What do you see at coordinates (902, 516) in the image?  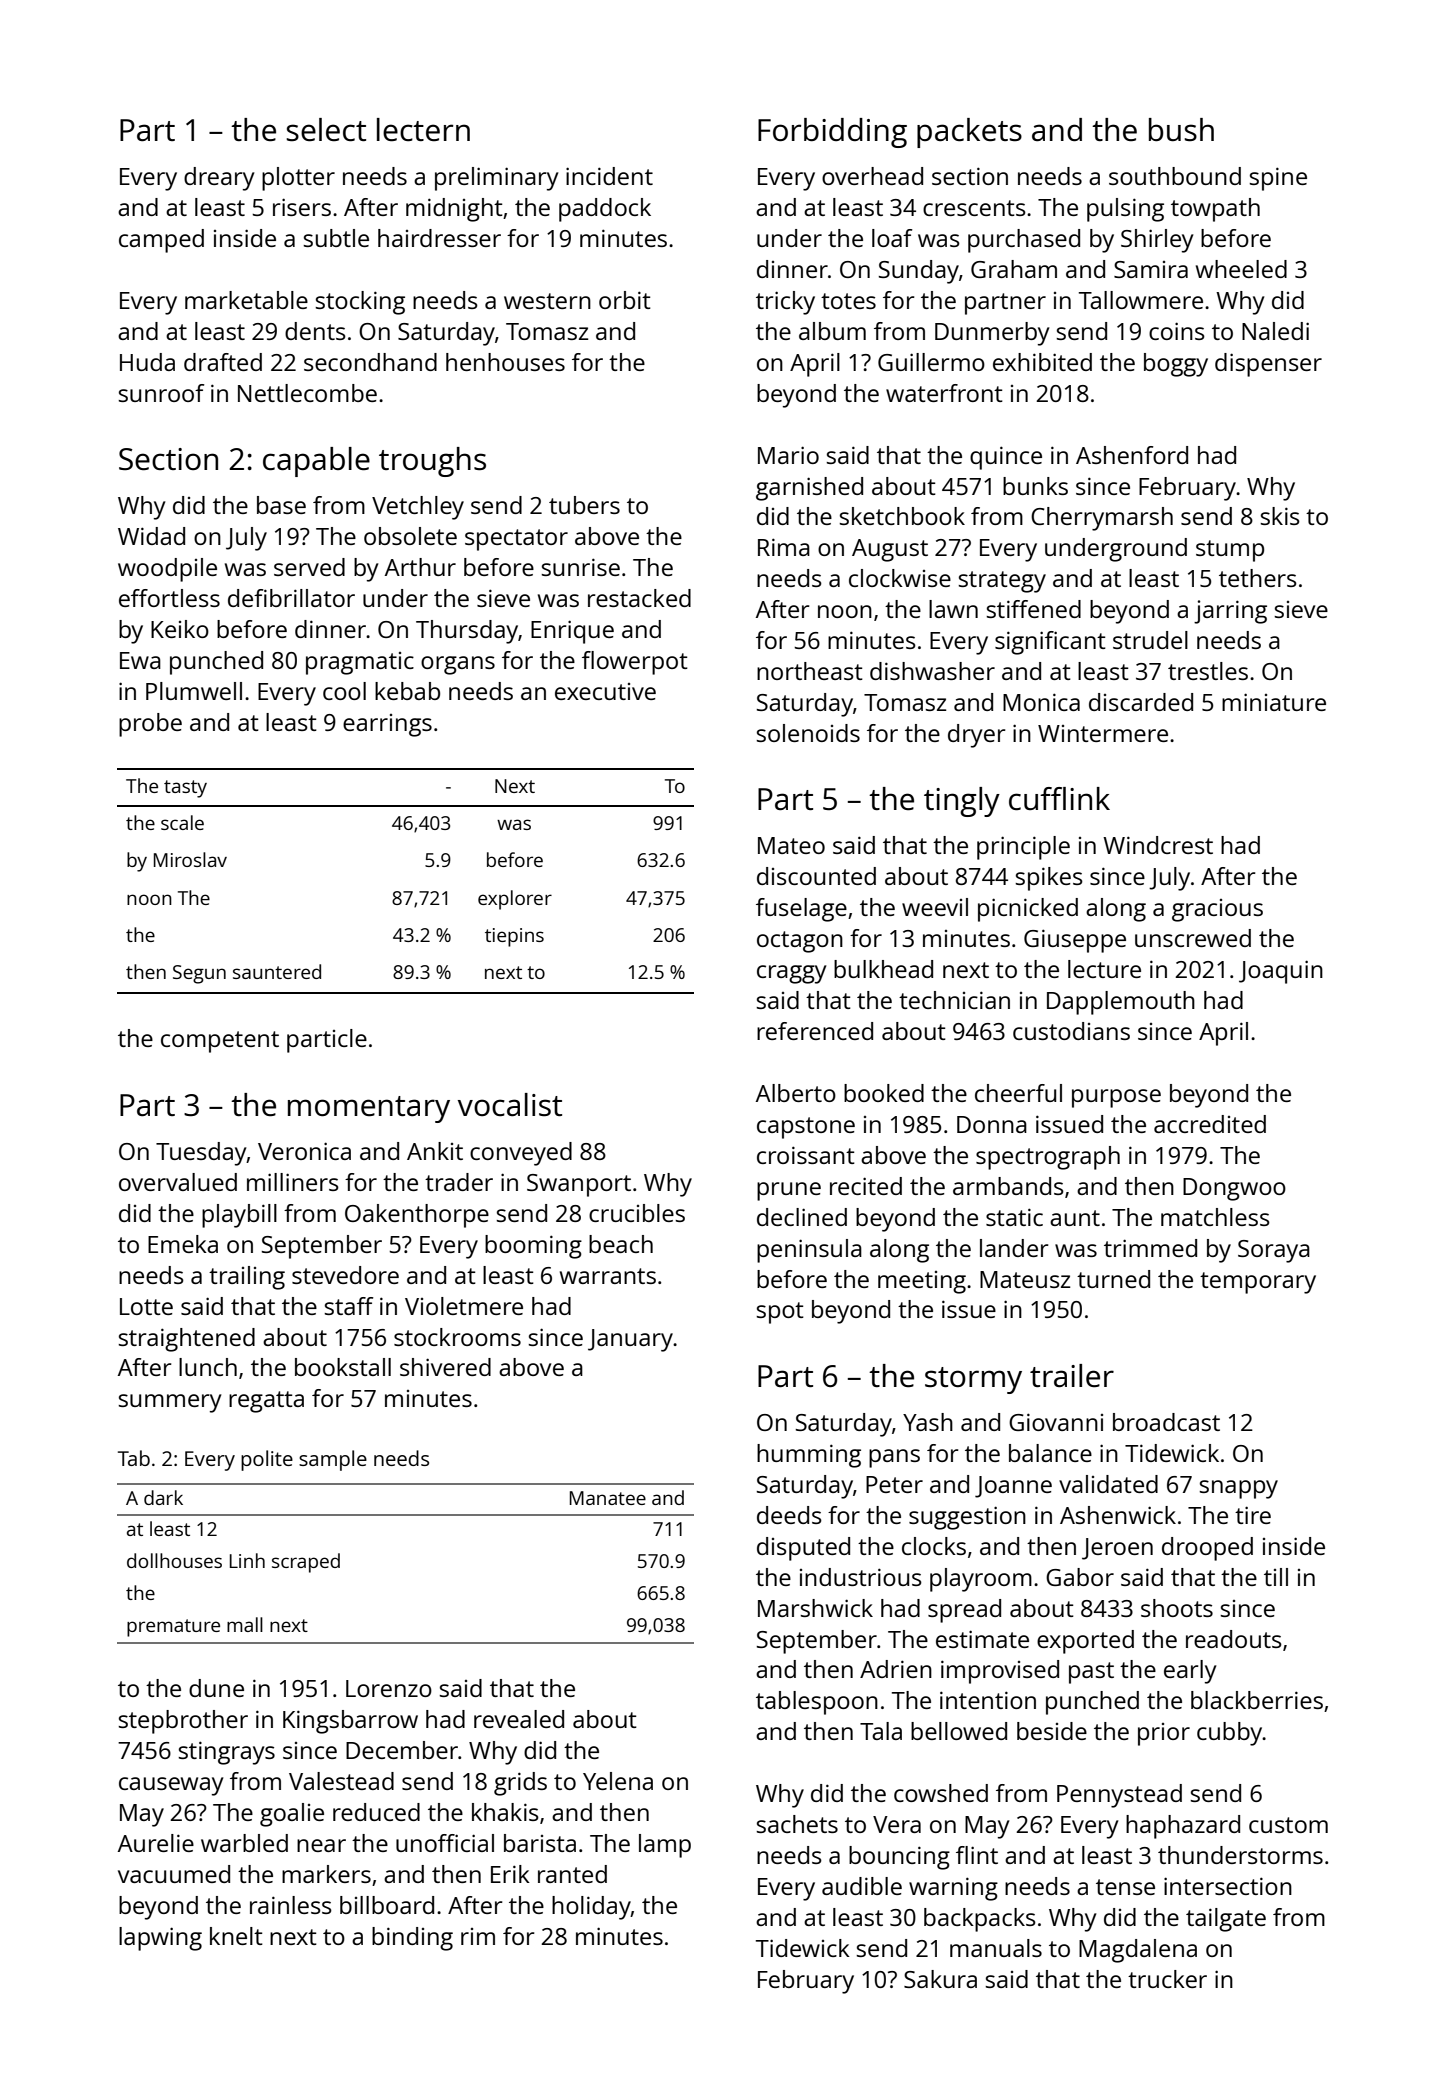 I see `sketchbook` at bounding box center [902, 516].
